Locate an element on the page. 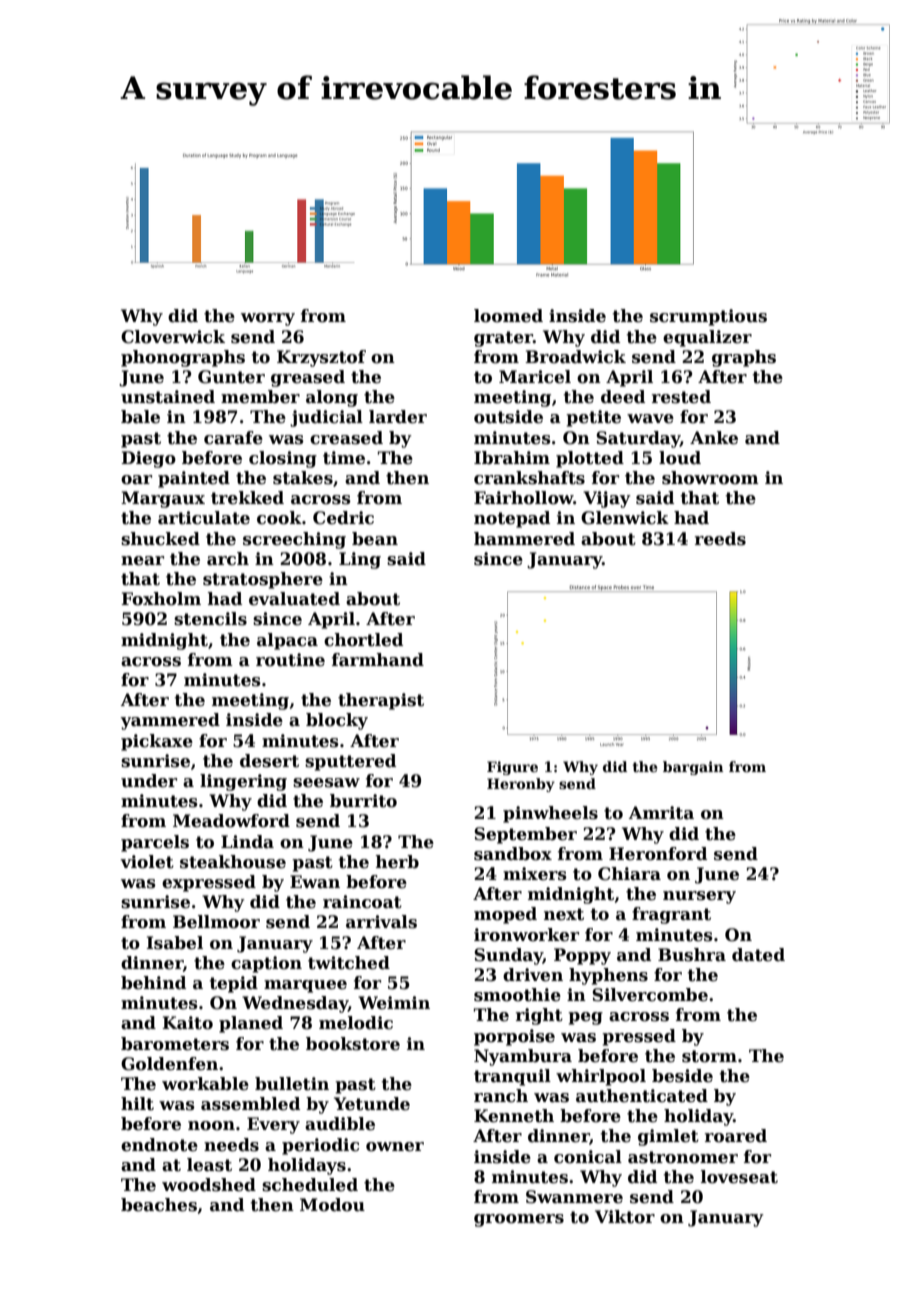 This image has height=1316, width=908. scrumptious is located at coordinates (708, 317).
